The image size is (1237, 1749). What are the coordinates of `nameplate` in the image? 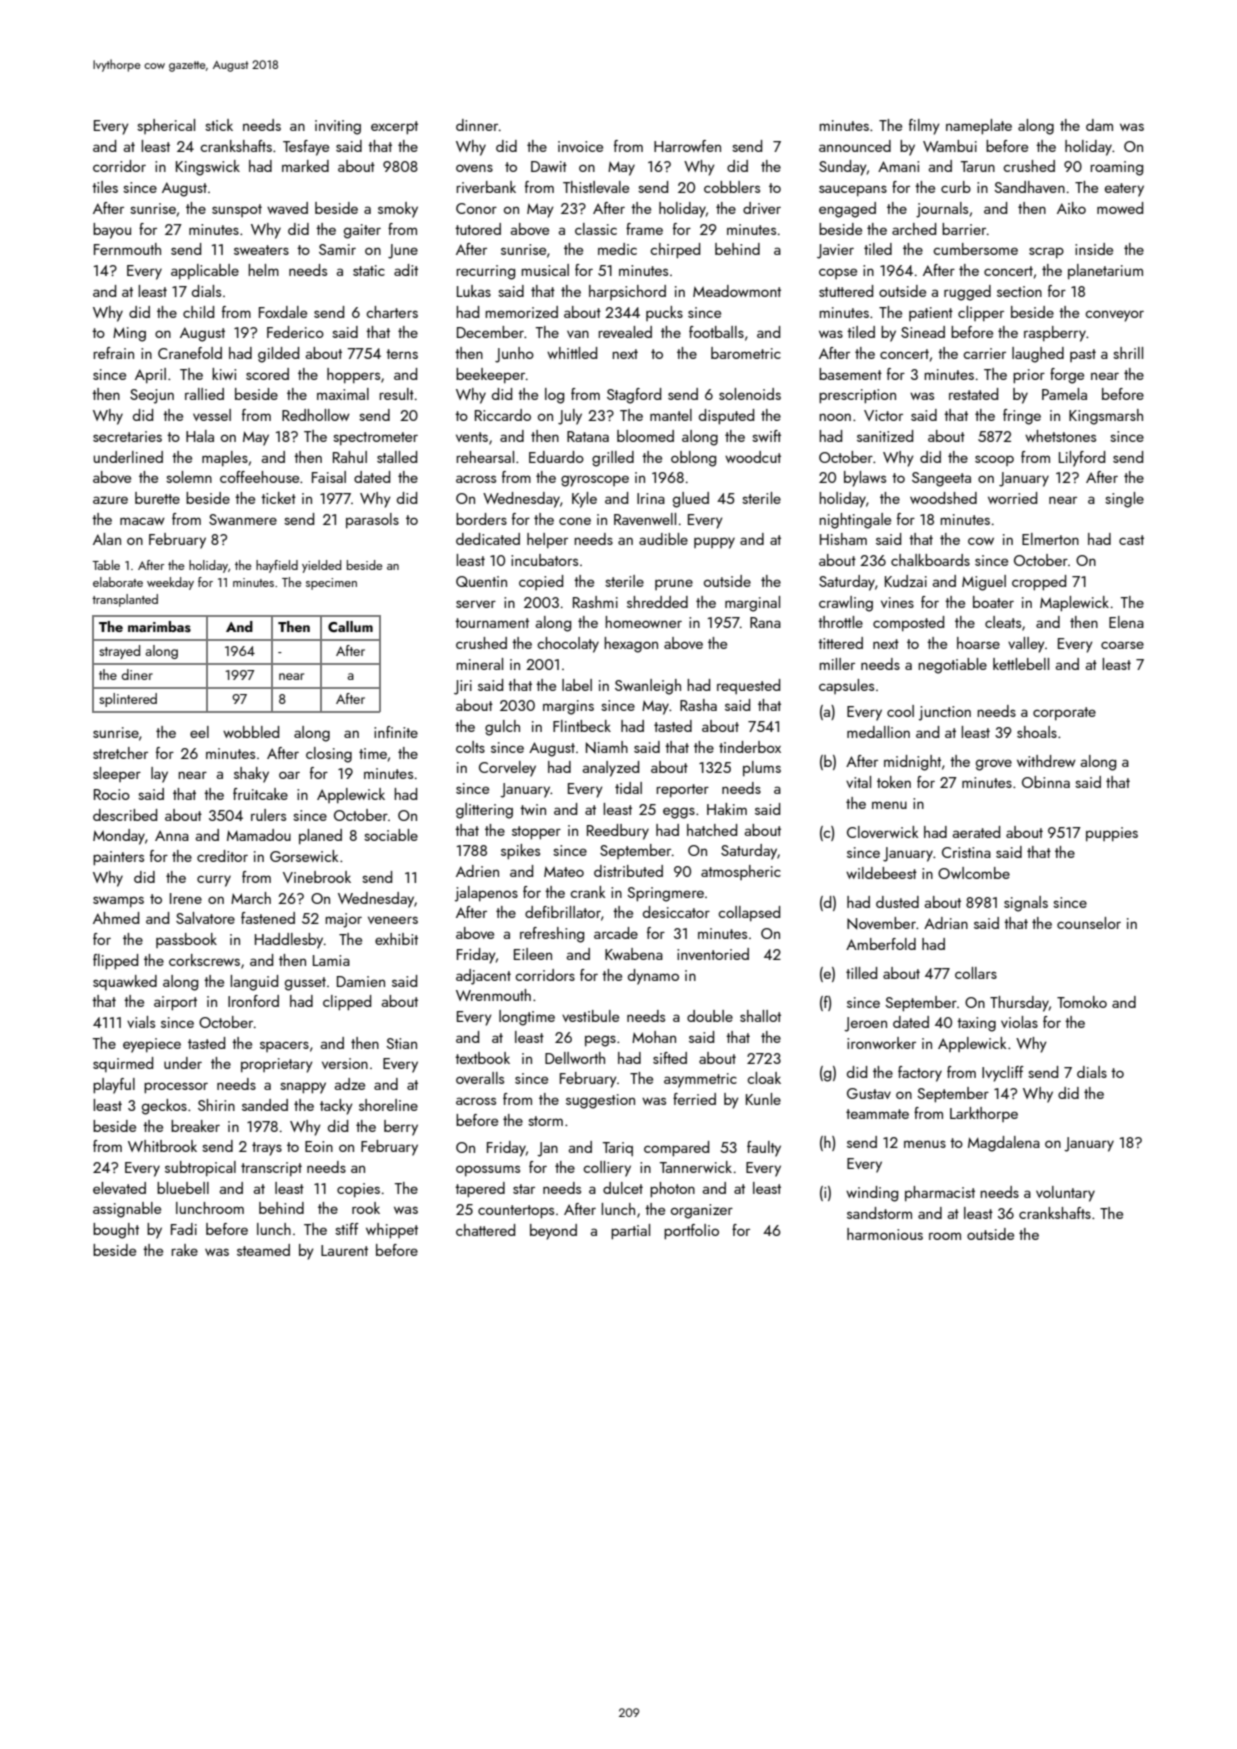 It's located at (979, 127).
